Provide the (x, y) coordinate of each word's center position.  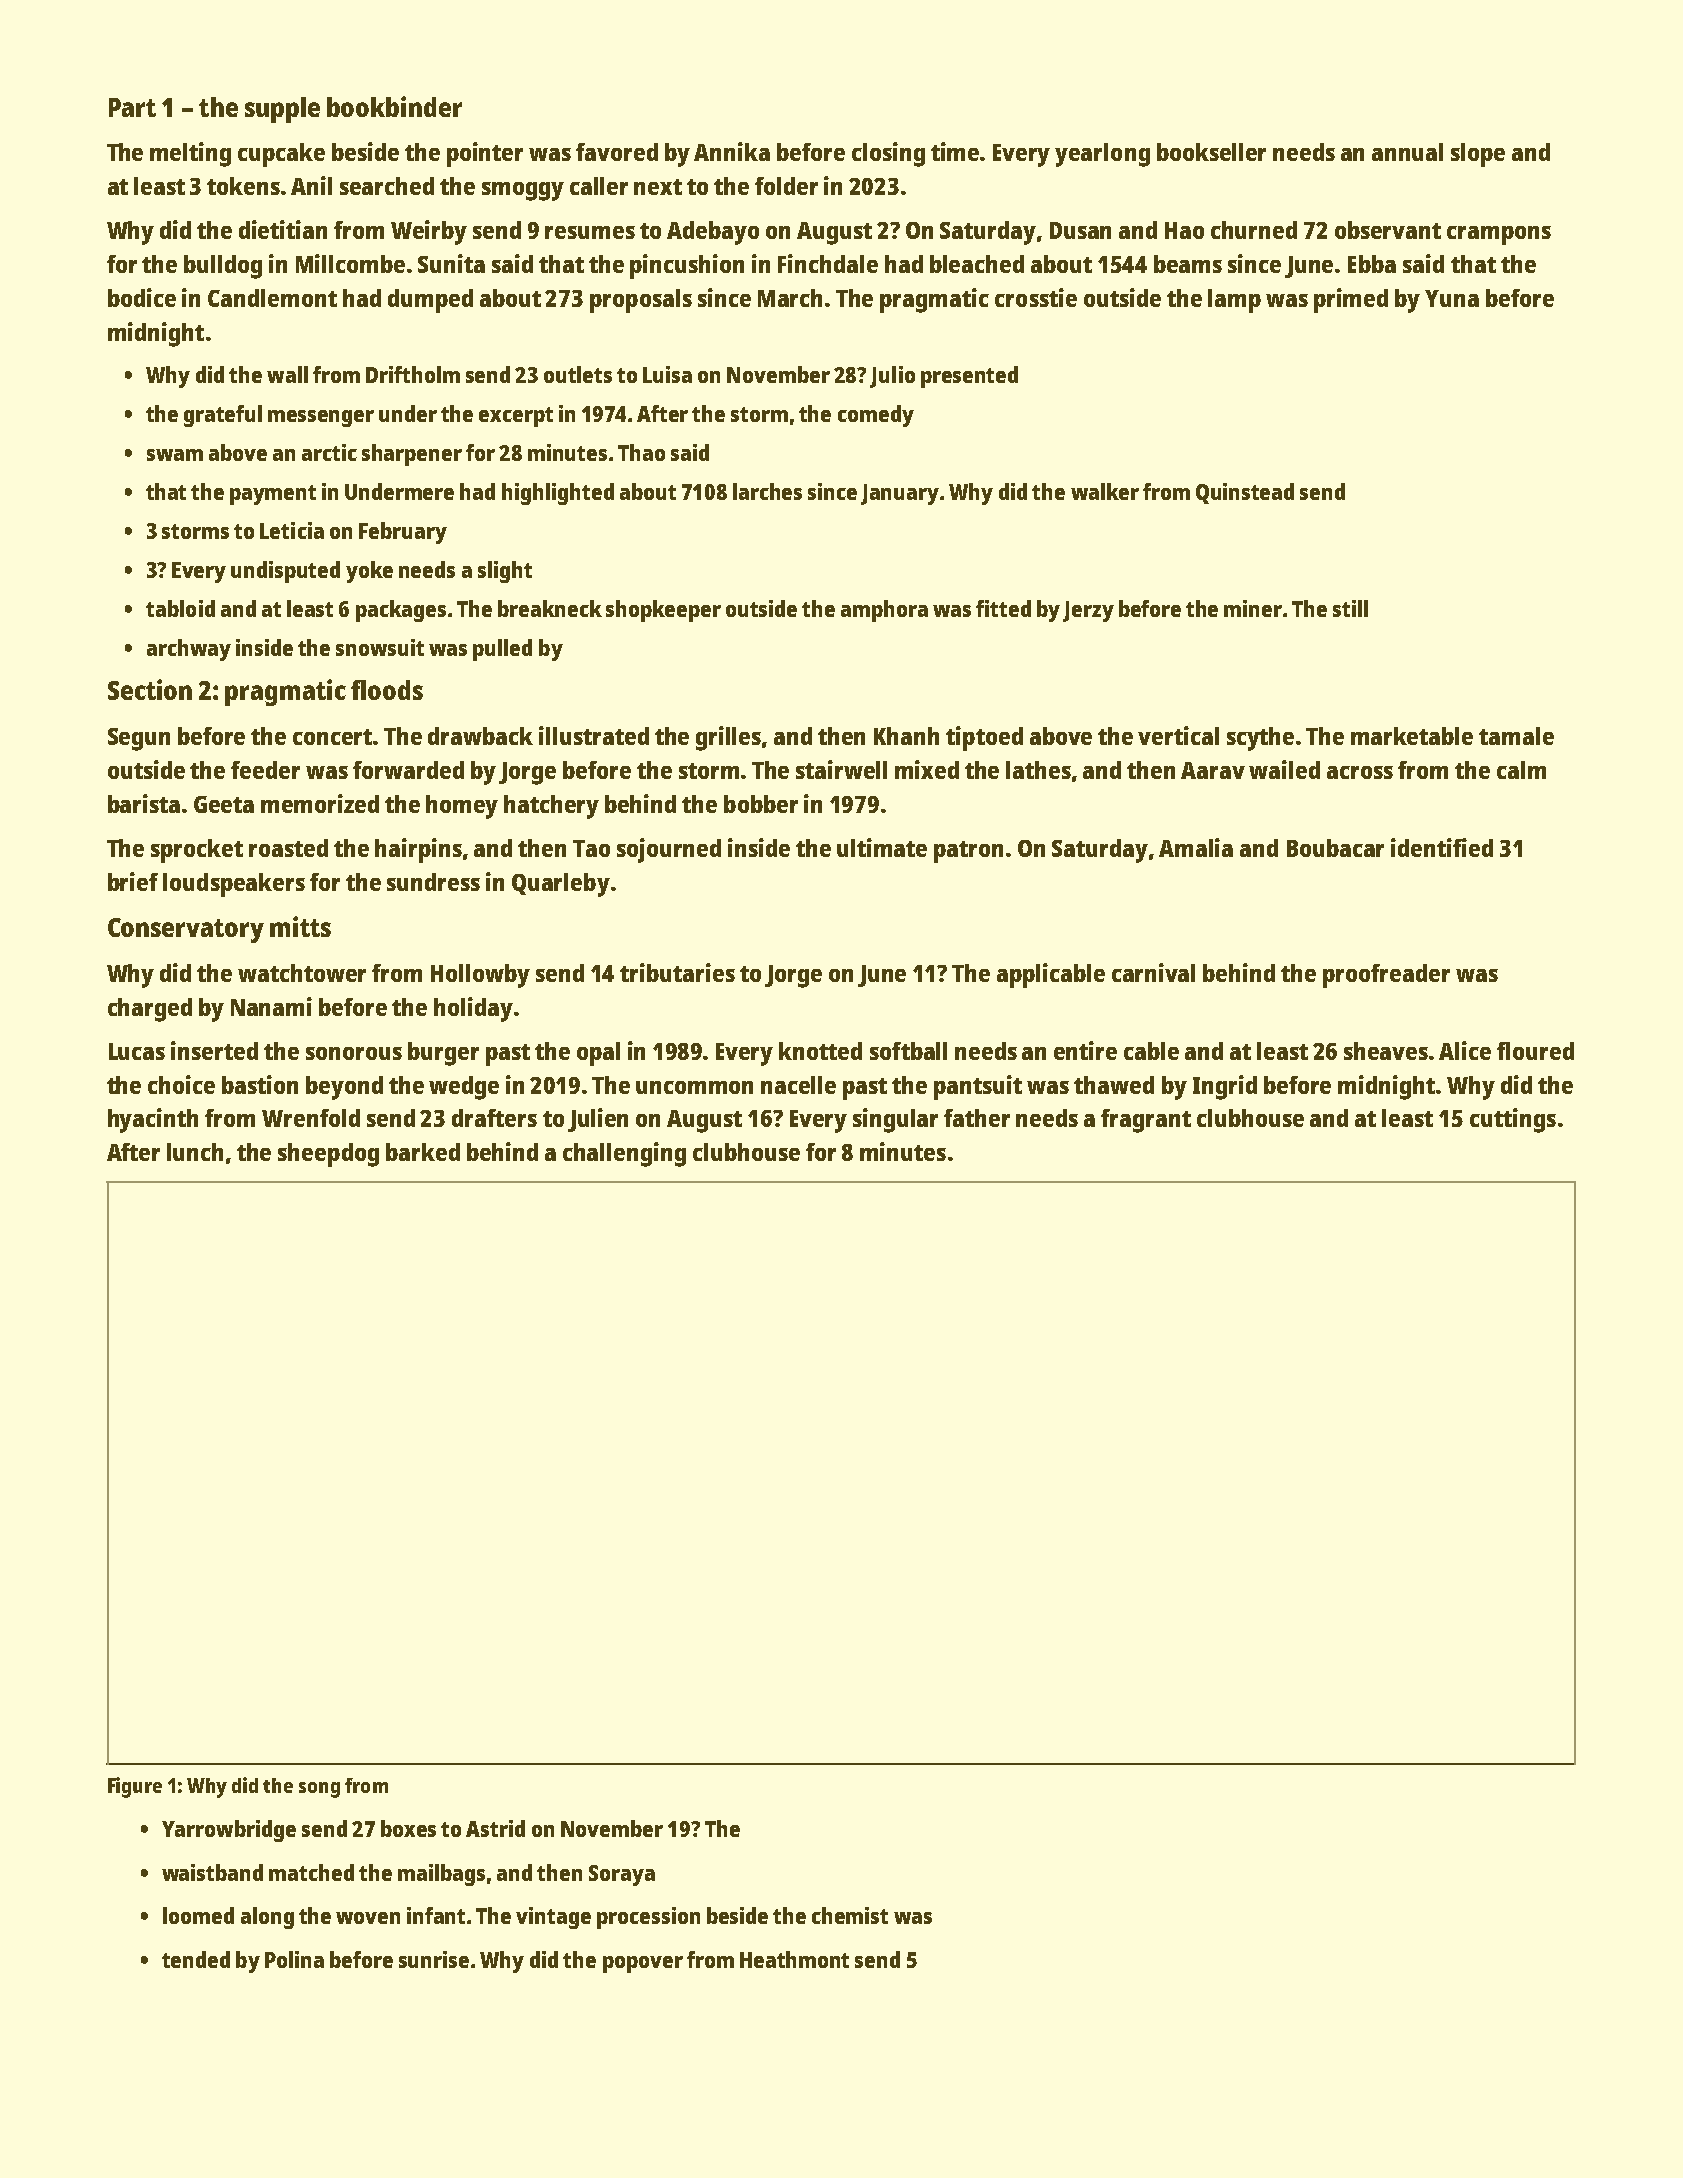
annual (1407, 152)
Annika (732, 151)
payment (273, 495)
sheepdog (328, 1155)
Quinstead (1245, 493)
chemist (850, 1915)
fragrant (1146, 1121)
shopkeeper (663, 611)
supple (282, 110)
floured (1535, 1051)
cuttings (1513, 1120)
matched (311, 1872)
